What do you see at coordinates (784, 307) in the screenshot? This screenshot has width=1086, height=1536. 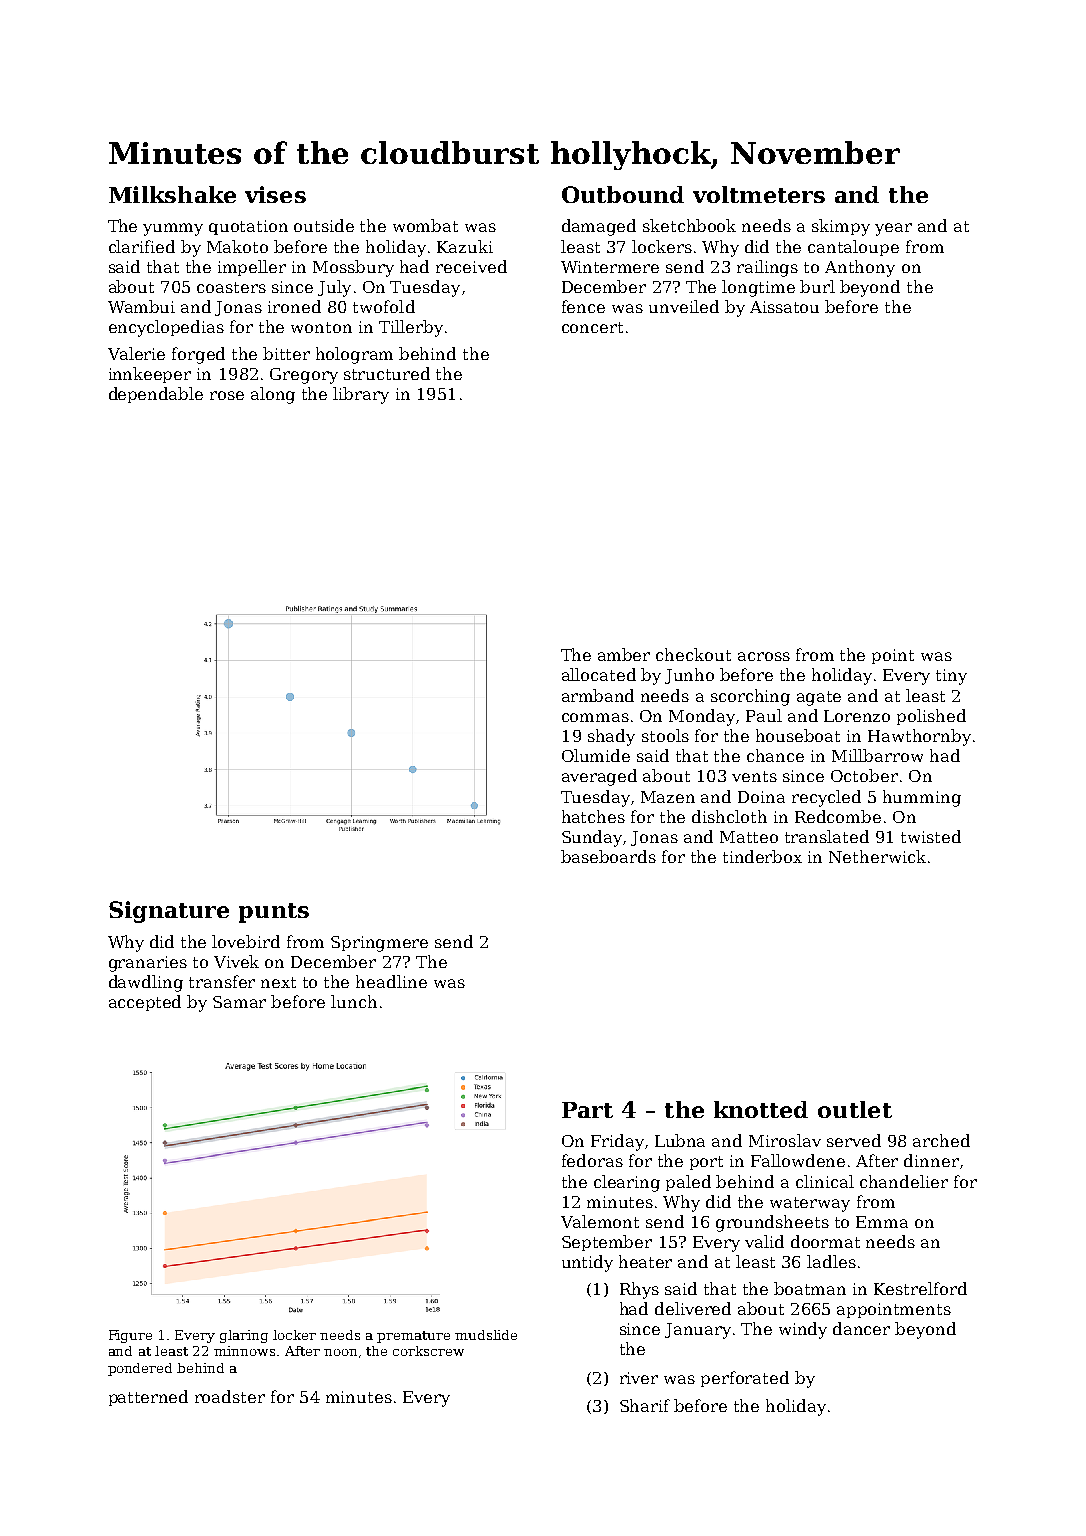 I see `Aissatou` at bounding box center [784, 307].
